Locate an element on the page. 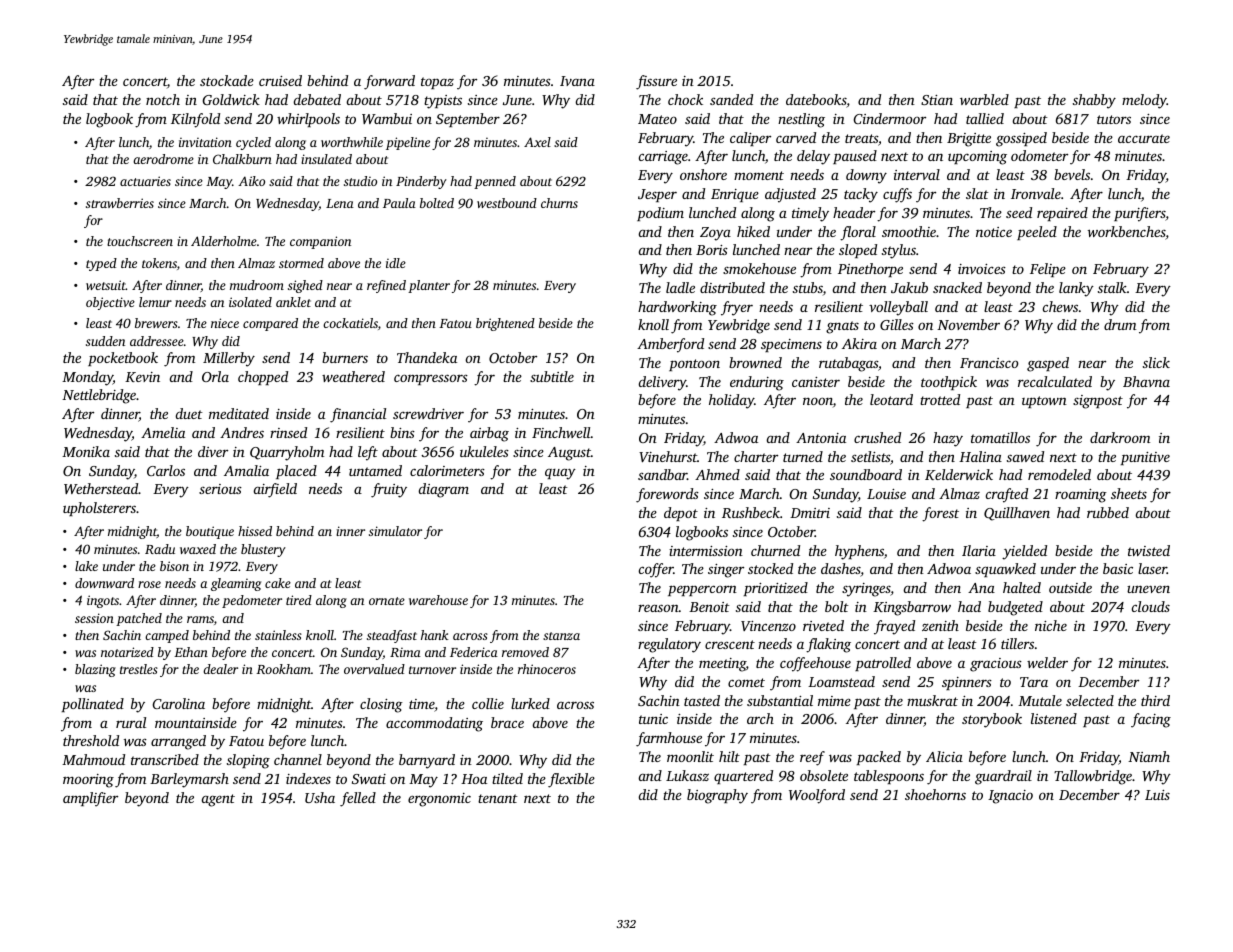 The image size is (1233, 952). signpost is located at coordinates (1098, 402).
